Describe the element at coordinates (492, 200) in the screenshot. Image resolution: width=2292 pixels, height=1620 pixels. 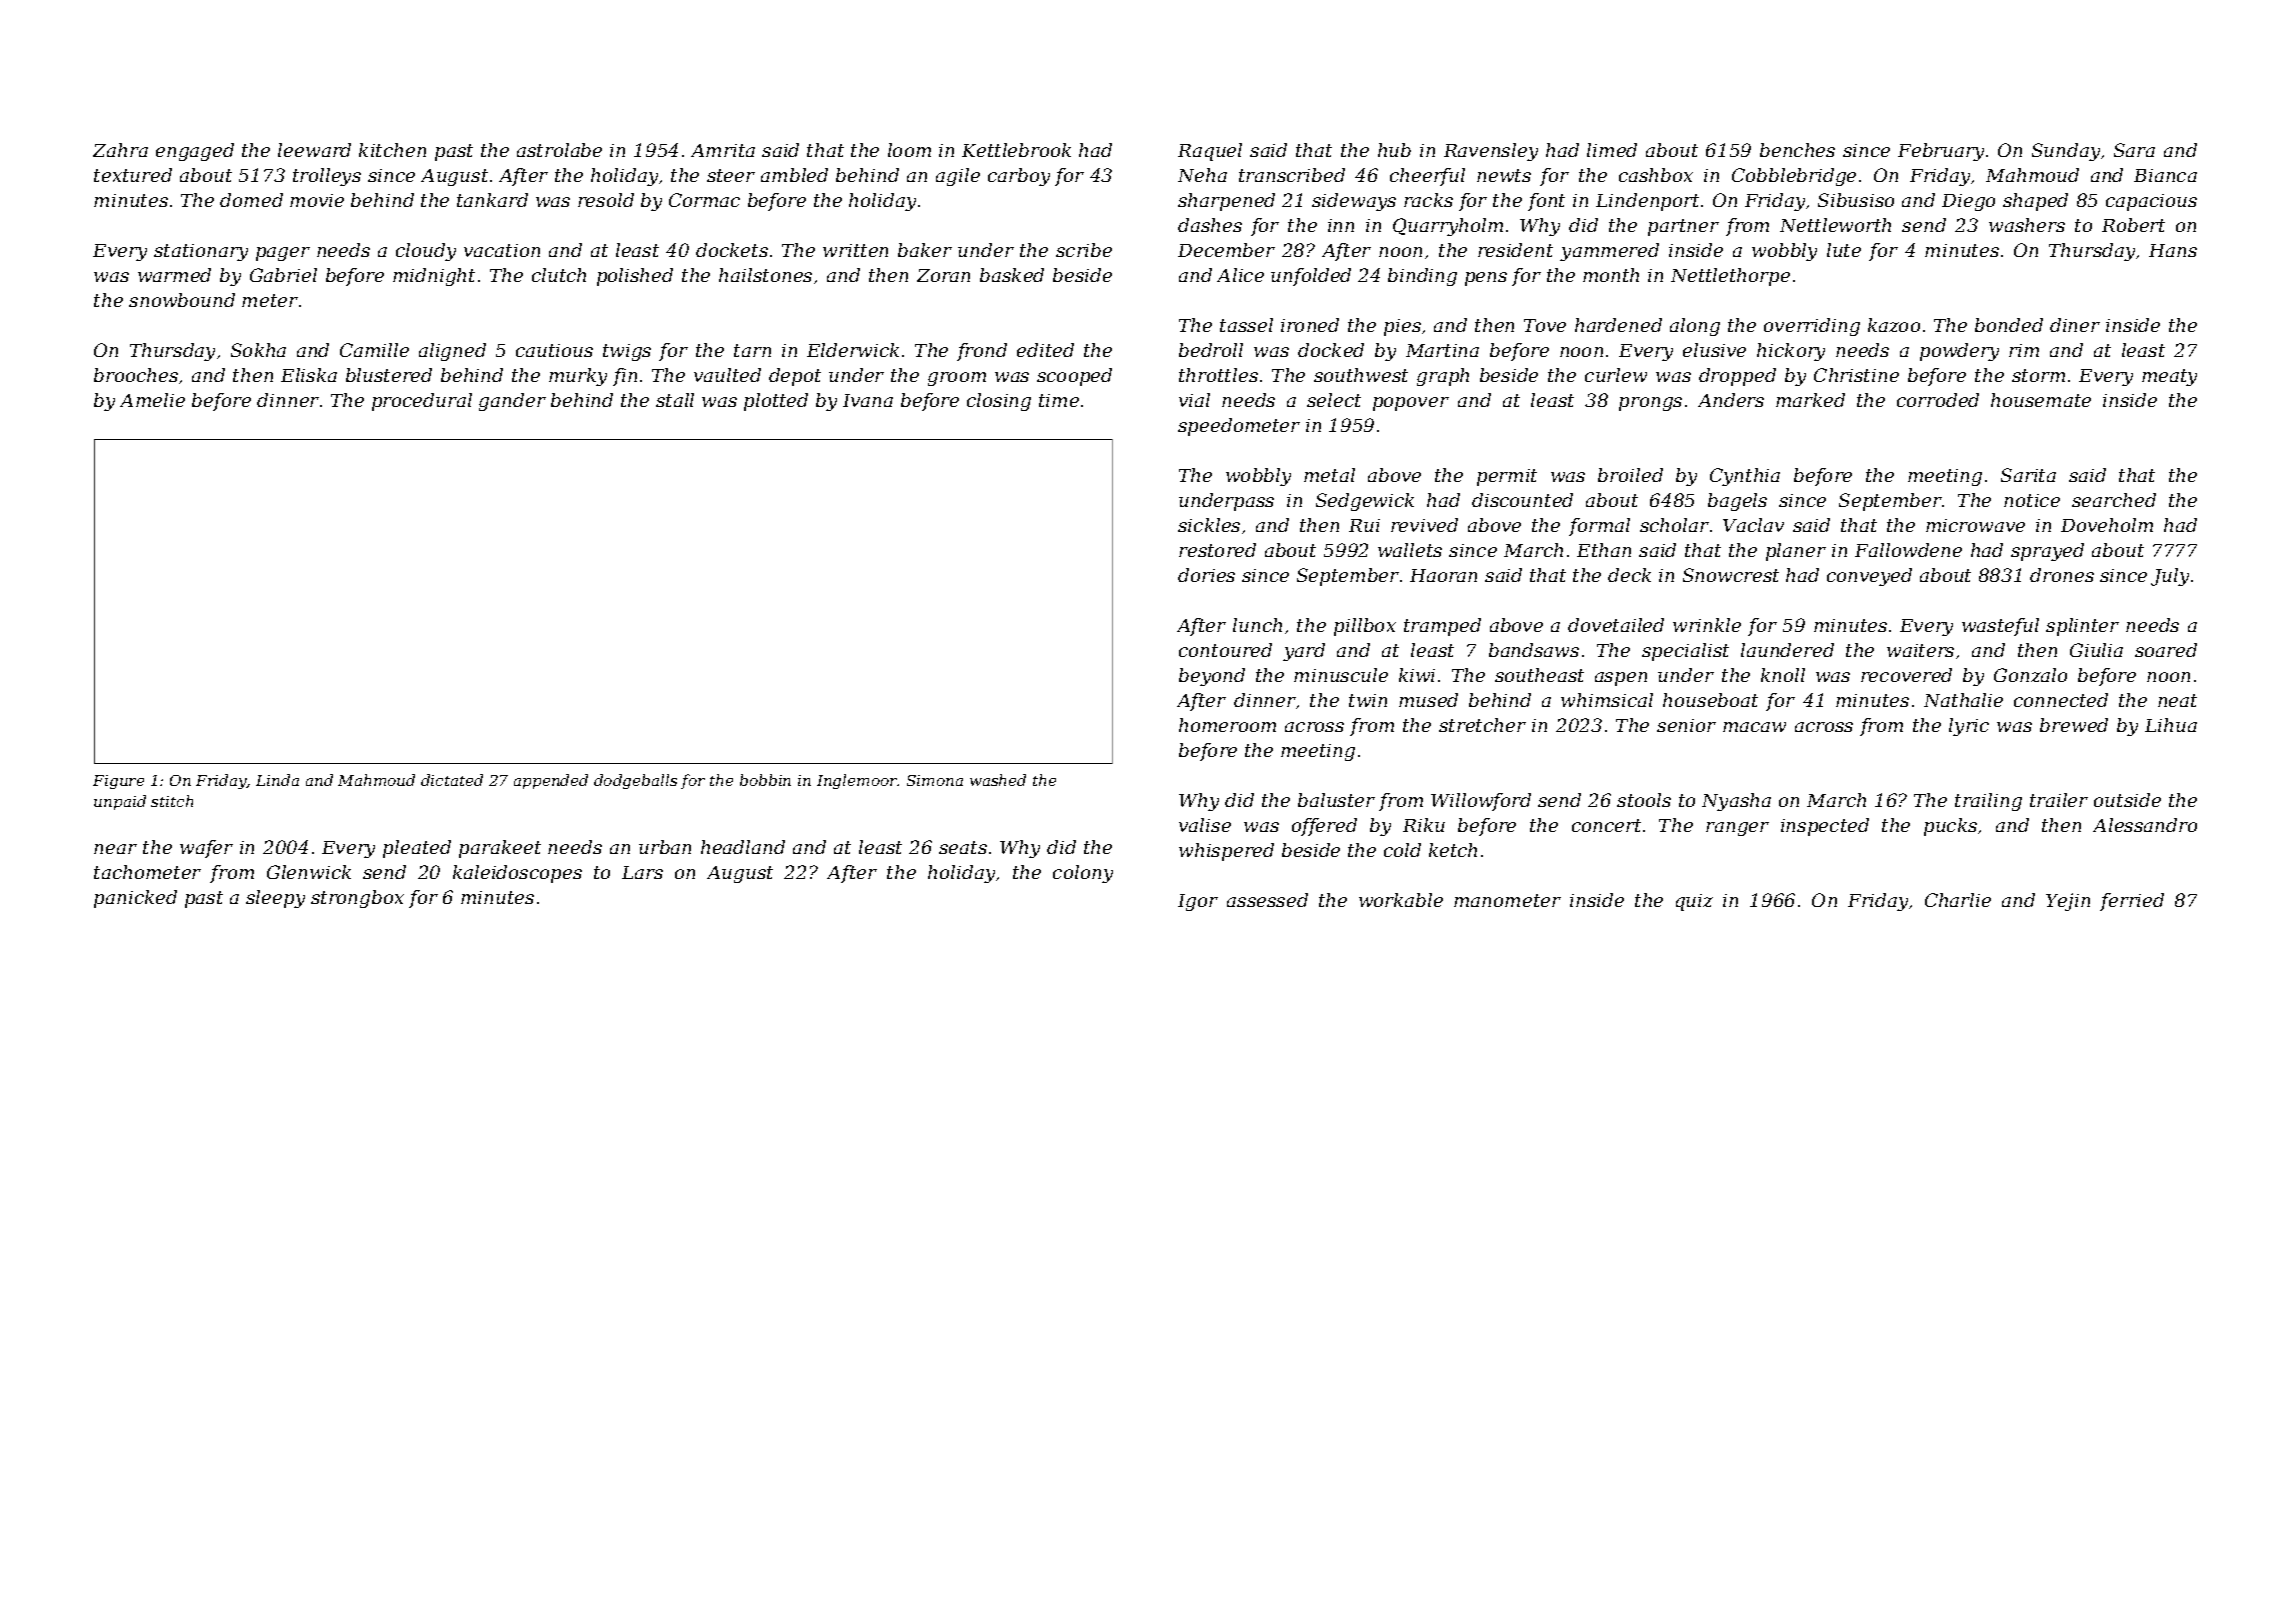
I see `tankard` at that location.
